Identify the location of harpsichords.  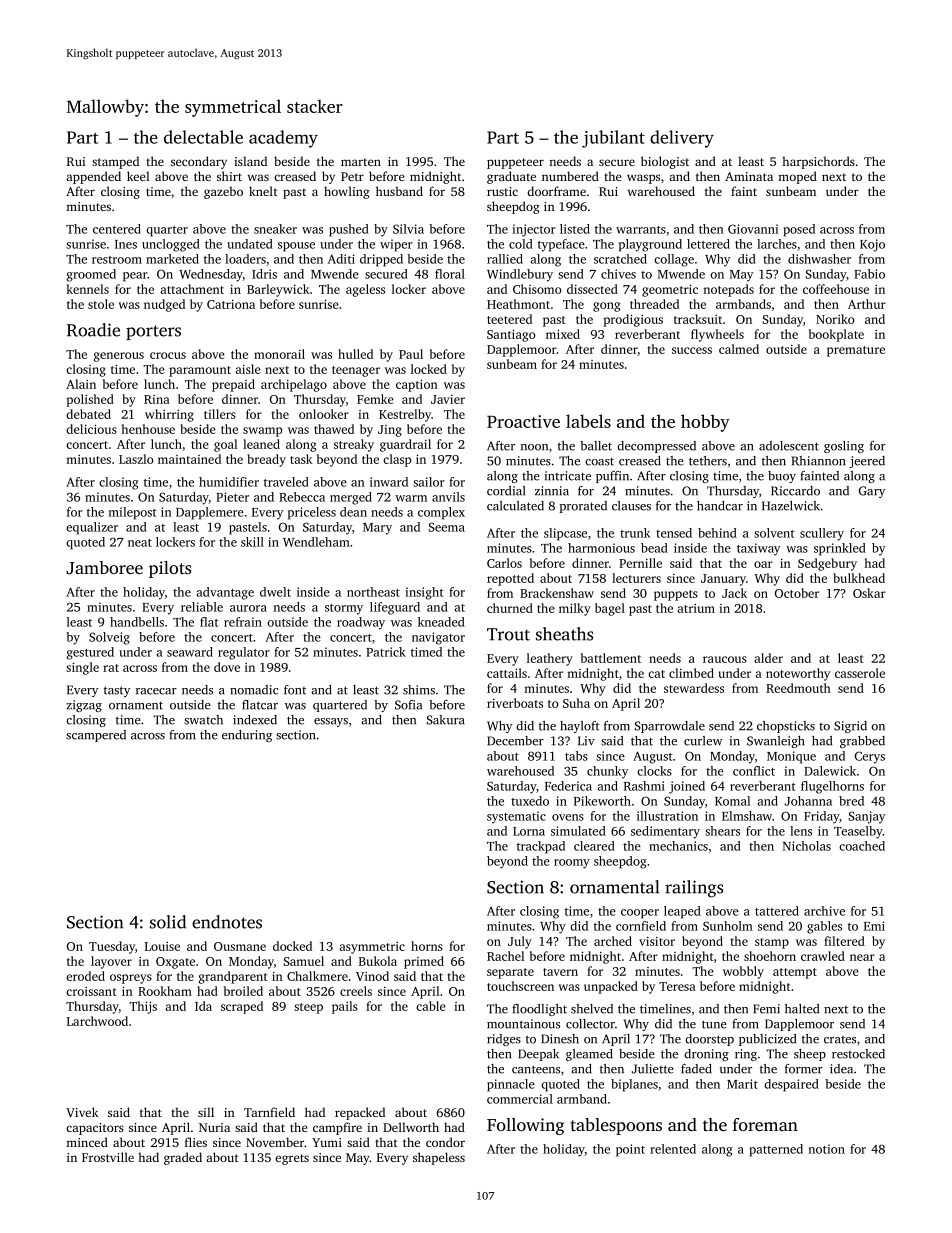
(818, 162).
